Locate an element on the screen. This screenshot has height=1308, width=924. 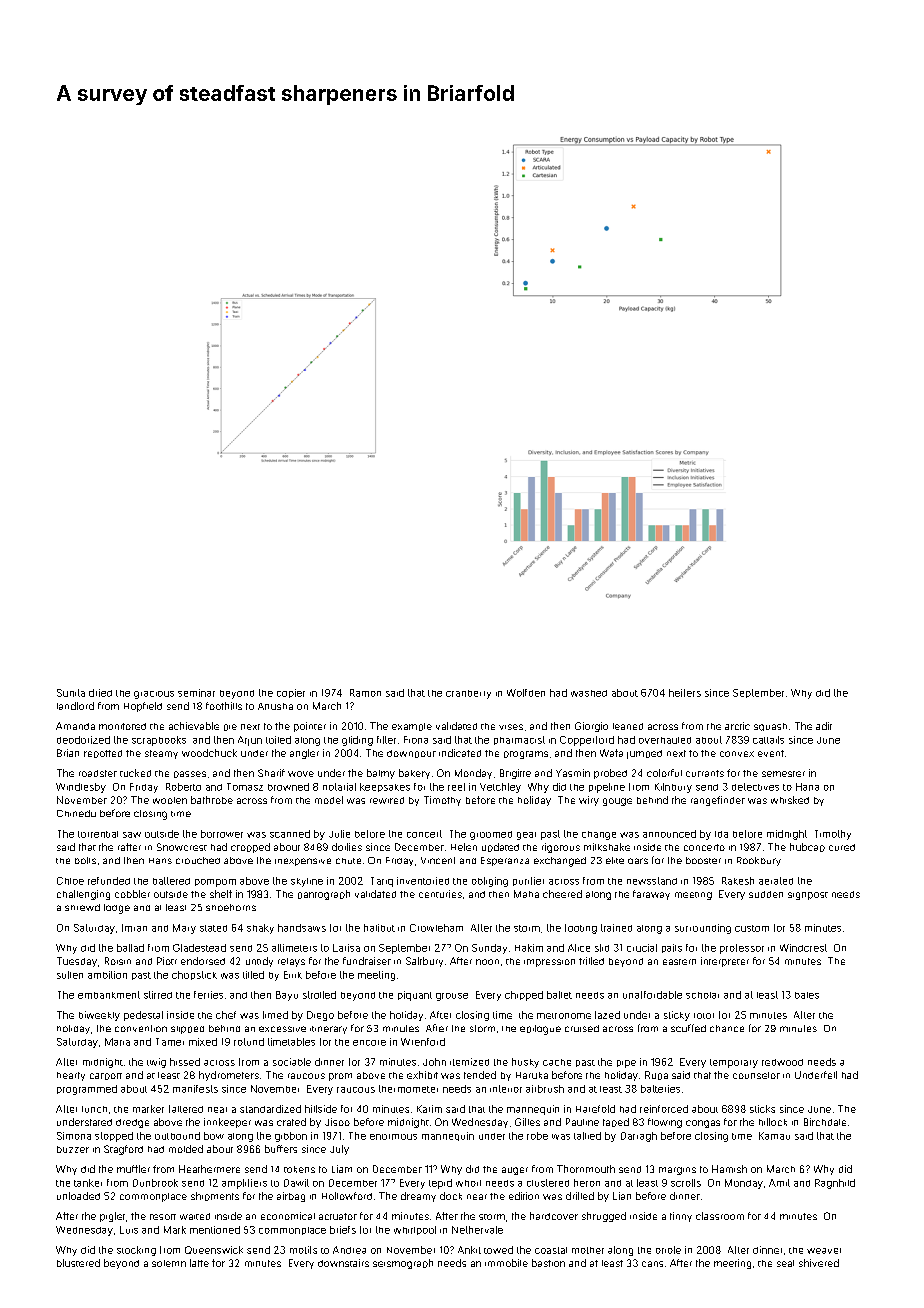
Sunita is located at coordinates (71, 693).
